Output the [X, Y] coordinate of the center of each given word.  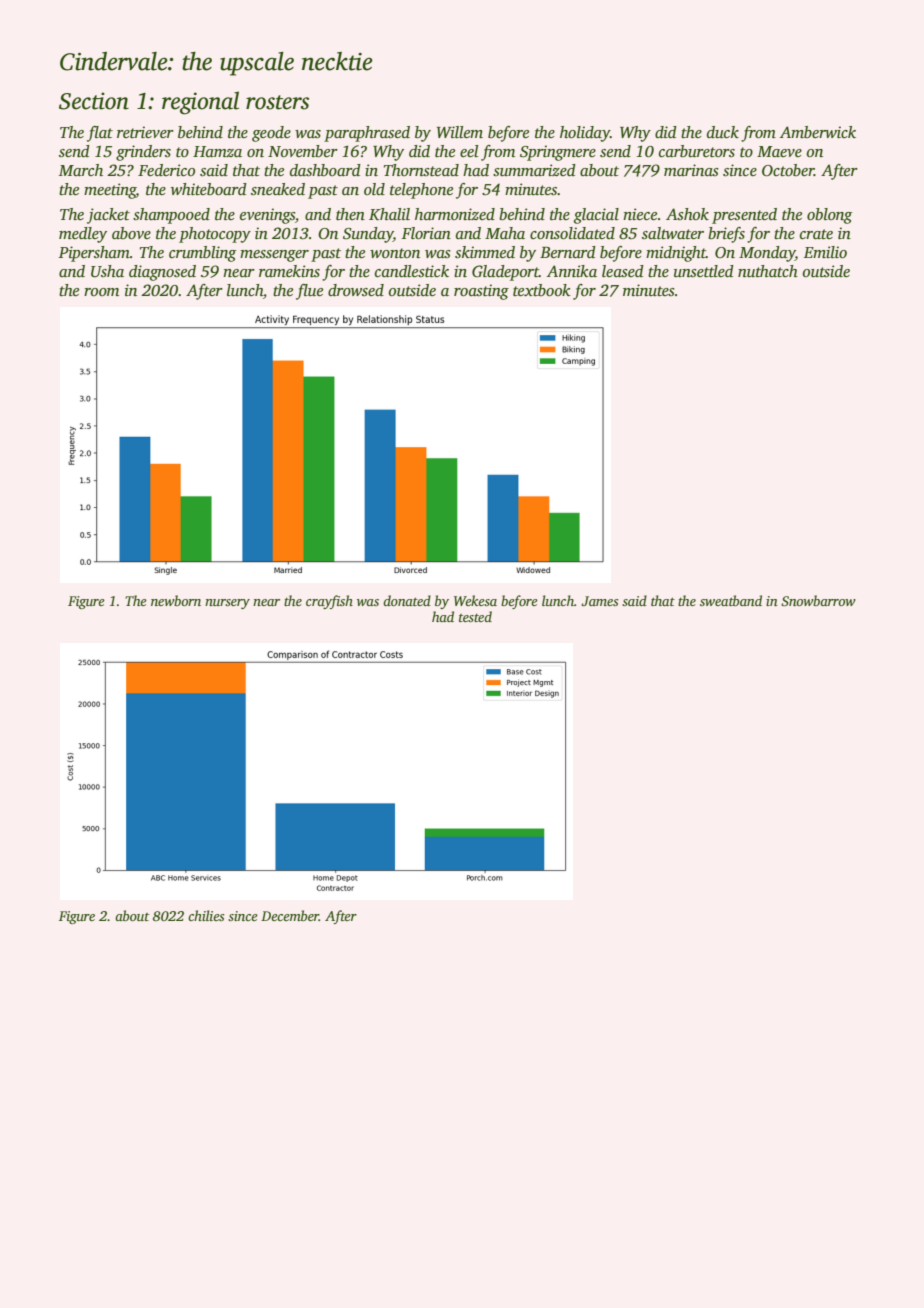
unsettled [704, 271]
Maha [505, 233]
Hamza [217, 151]
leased [623, 271]
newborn [176, 600]
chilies [206, 915]
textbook [542, 290]
